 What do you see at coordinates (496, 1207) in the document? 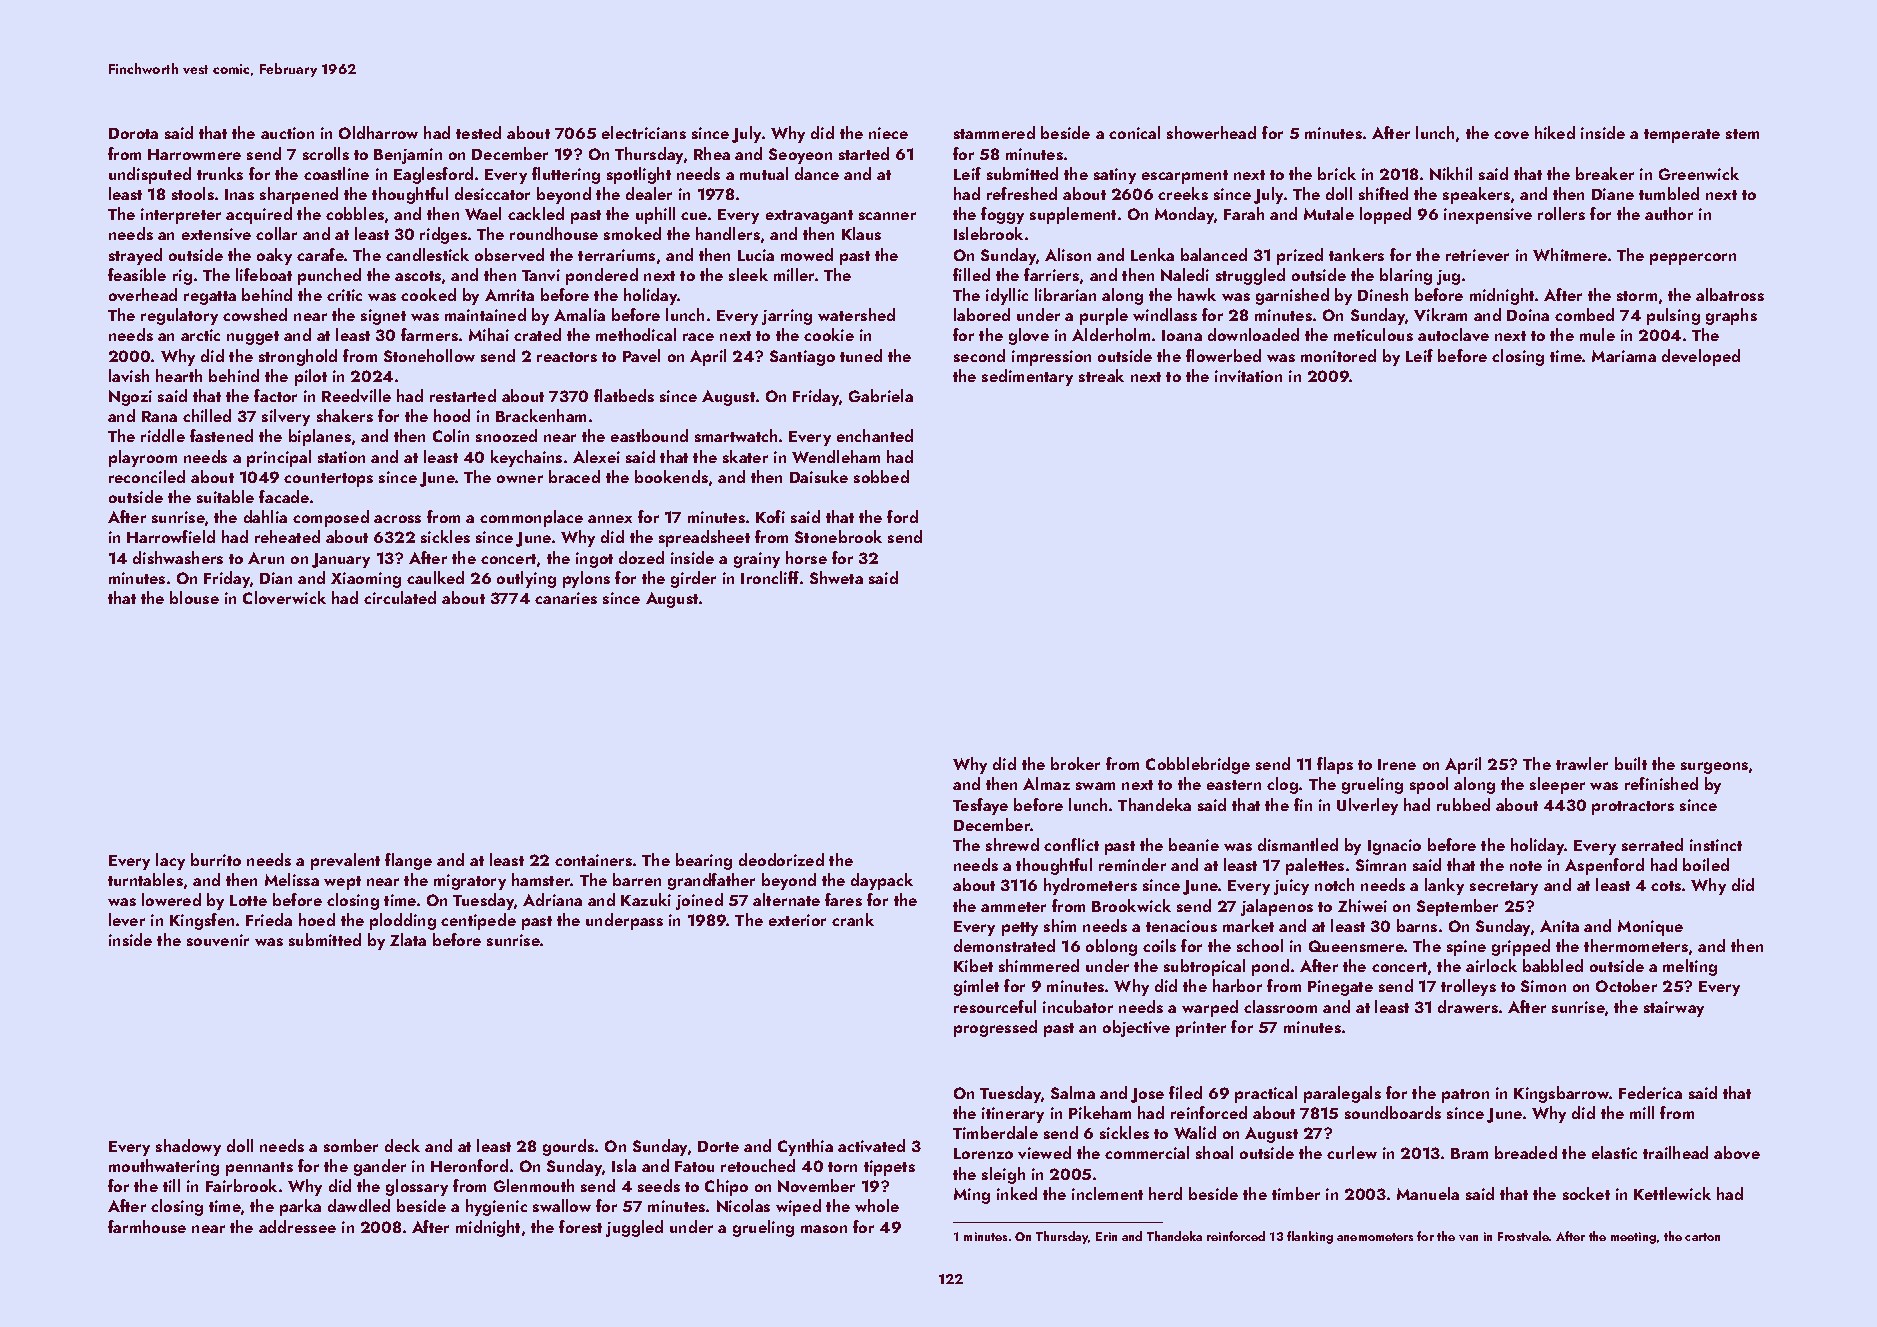
I see `hygienic` at bounding box center [496, 1207].
